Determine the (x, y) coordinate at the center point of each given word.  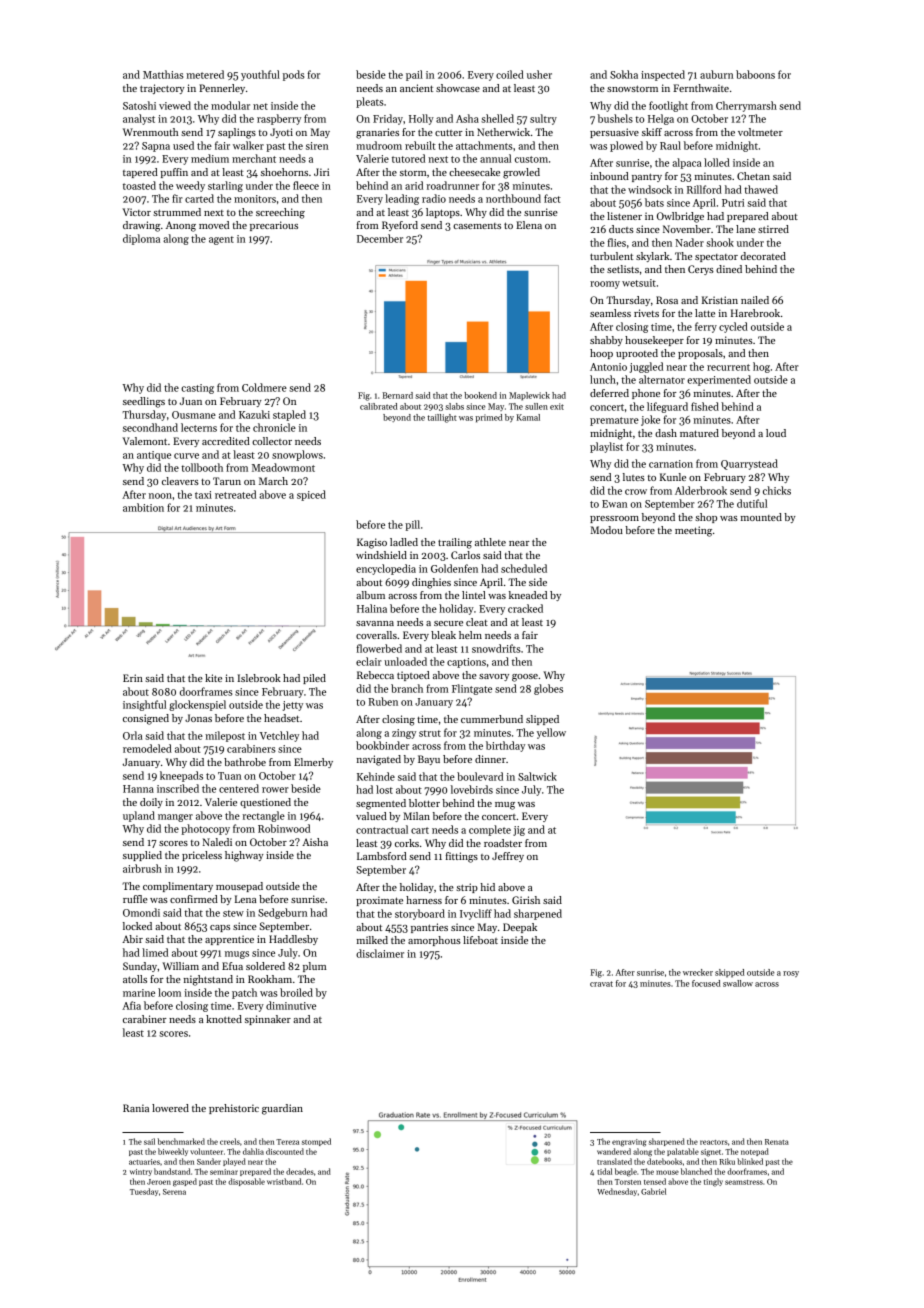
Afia (131, 1005)
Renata (777, 1142)
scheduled (524, 568)
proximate (379, 901)
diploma (141, 239)
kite (213, 678)
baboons (755, 74)
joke (650, 420)
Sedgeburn (282, 913)
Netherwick (503, 132)
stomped (316, 1142)
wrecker (698, 972)
